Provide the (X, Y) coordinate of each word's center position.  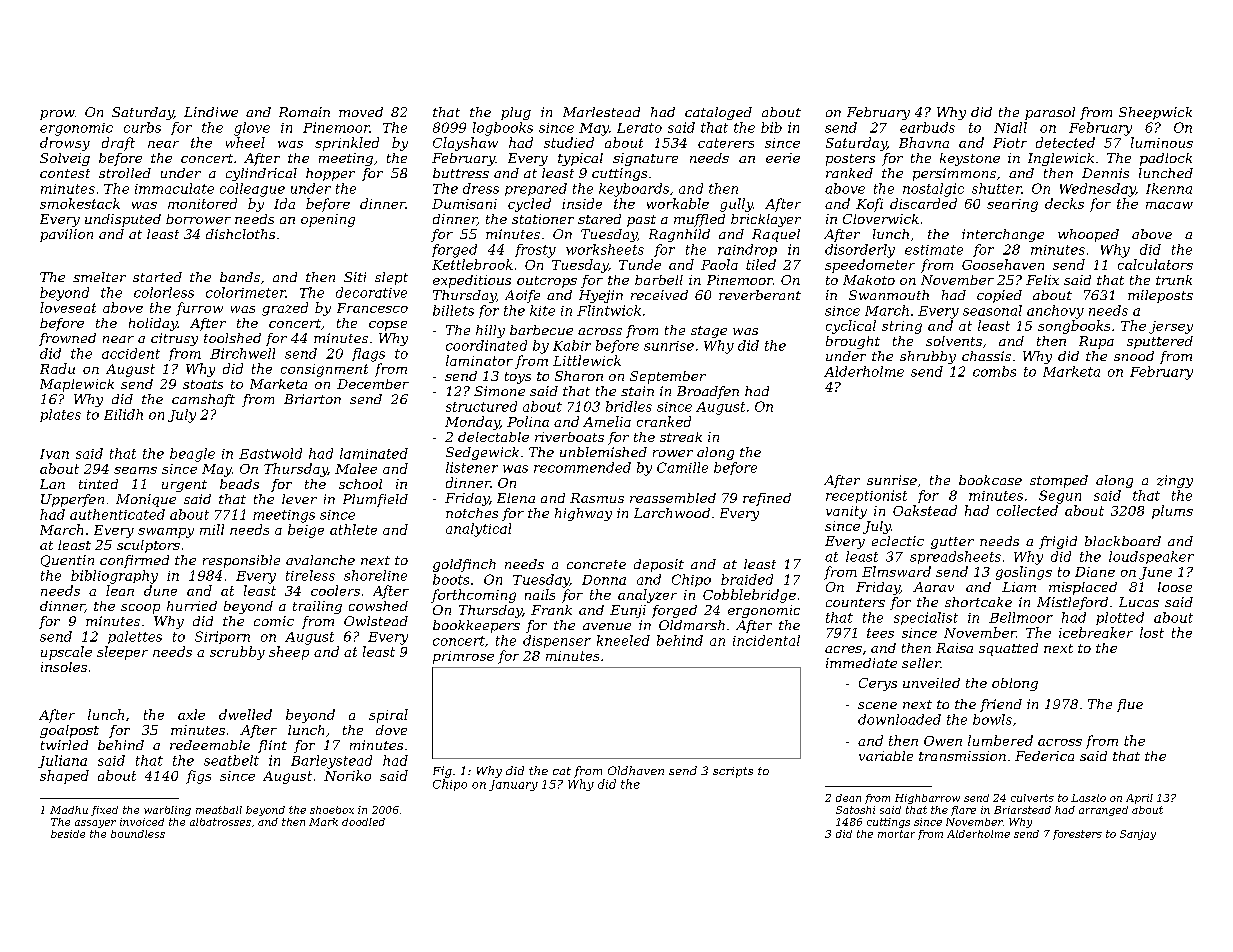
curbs (142, 127)
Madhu (69, 810)
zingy (1175, 481)
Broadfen (708, 392)
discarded (923, 203)
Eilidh (123, 414)
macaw (1169, 205)
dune (160, 590)
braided (747, 579)
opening (328, 220)
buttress (461, 173)
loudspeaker (1151, 557)
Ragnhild (679, 235)
